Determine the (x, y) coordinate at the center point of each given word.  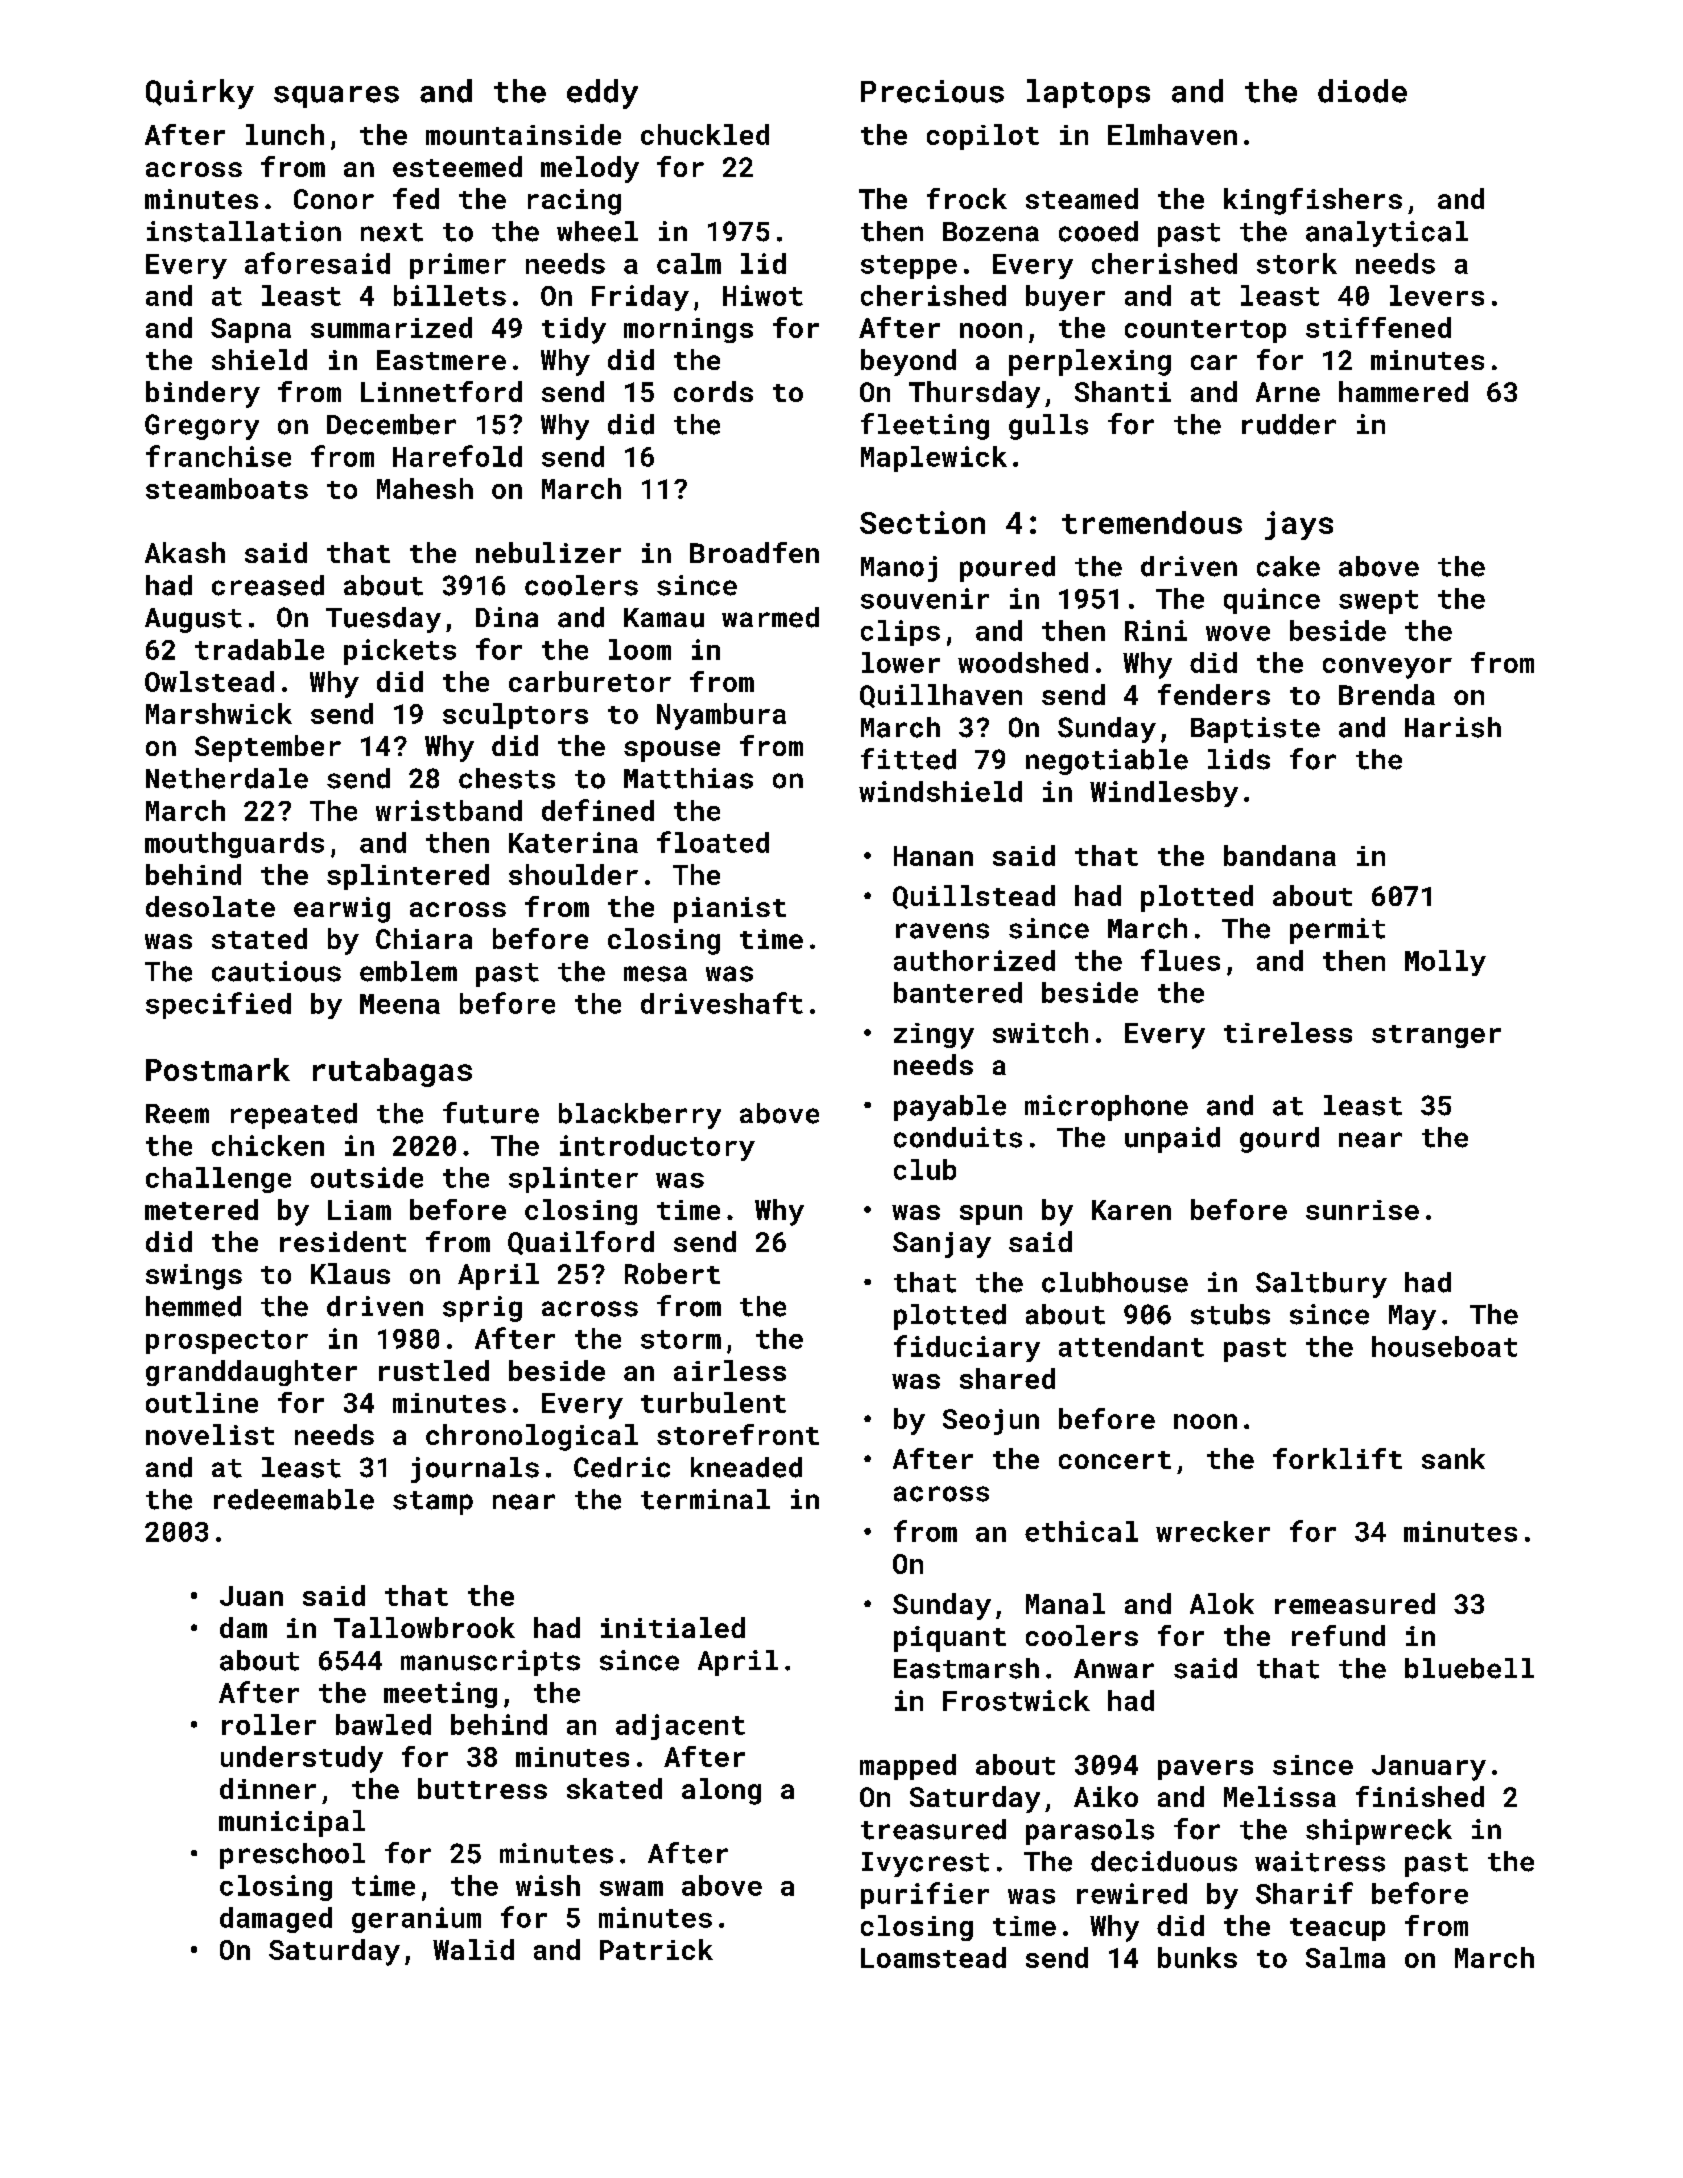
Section (922, 522)
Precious (932, 91)
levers (1437, 295)
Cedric (622, 1467)
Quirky (200, 94)
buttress (482, 1788)
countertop (1205, 331)
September (268, 748)
